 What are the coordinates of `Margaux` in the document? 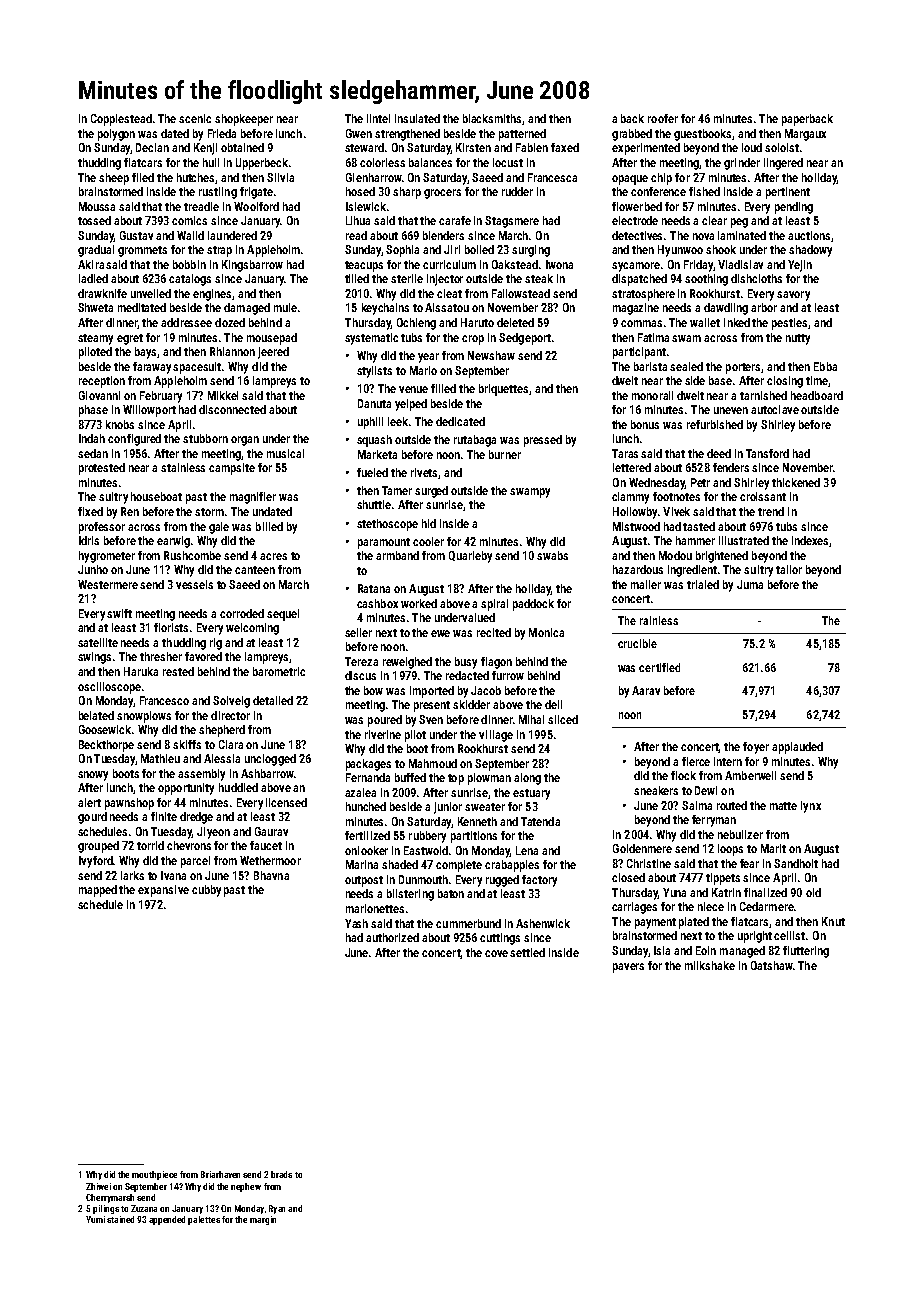 It's located at (805, 135).
